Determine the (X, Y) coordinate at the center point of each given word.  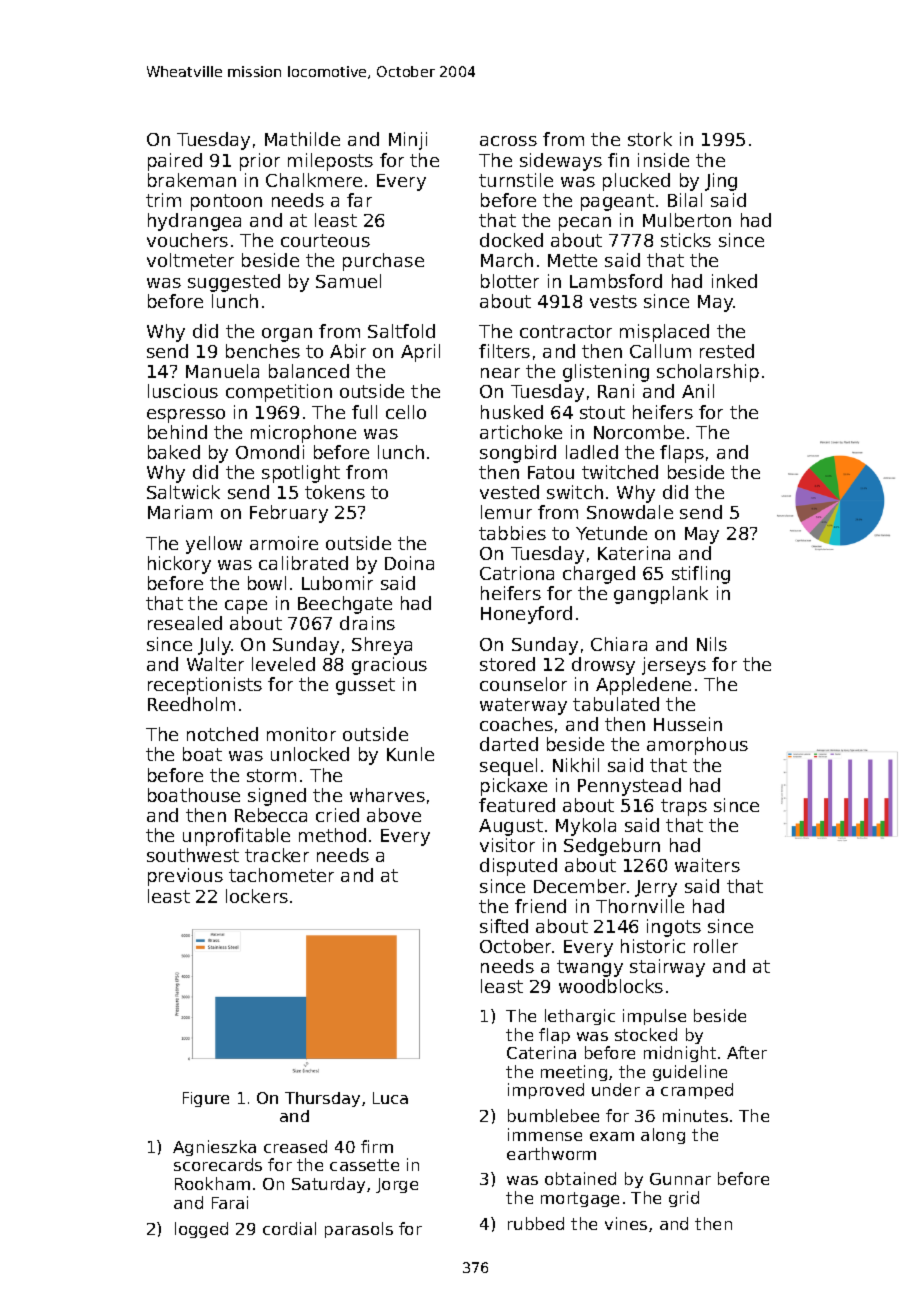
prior (260, 162)
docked (511, 240)
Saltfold (401, 331)
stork (650, 139)
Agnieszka (214, 1148)
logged (201, 1230)
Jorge (397, 1185)
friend (540, 906)
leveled (283, 664)
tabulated (616, 704)
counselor (523, 684)
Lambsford (616, 281)
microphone (303, 434)
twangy (590, 968)
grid (684, 1199)
